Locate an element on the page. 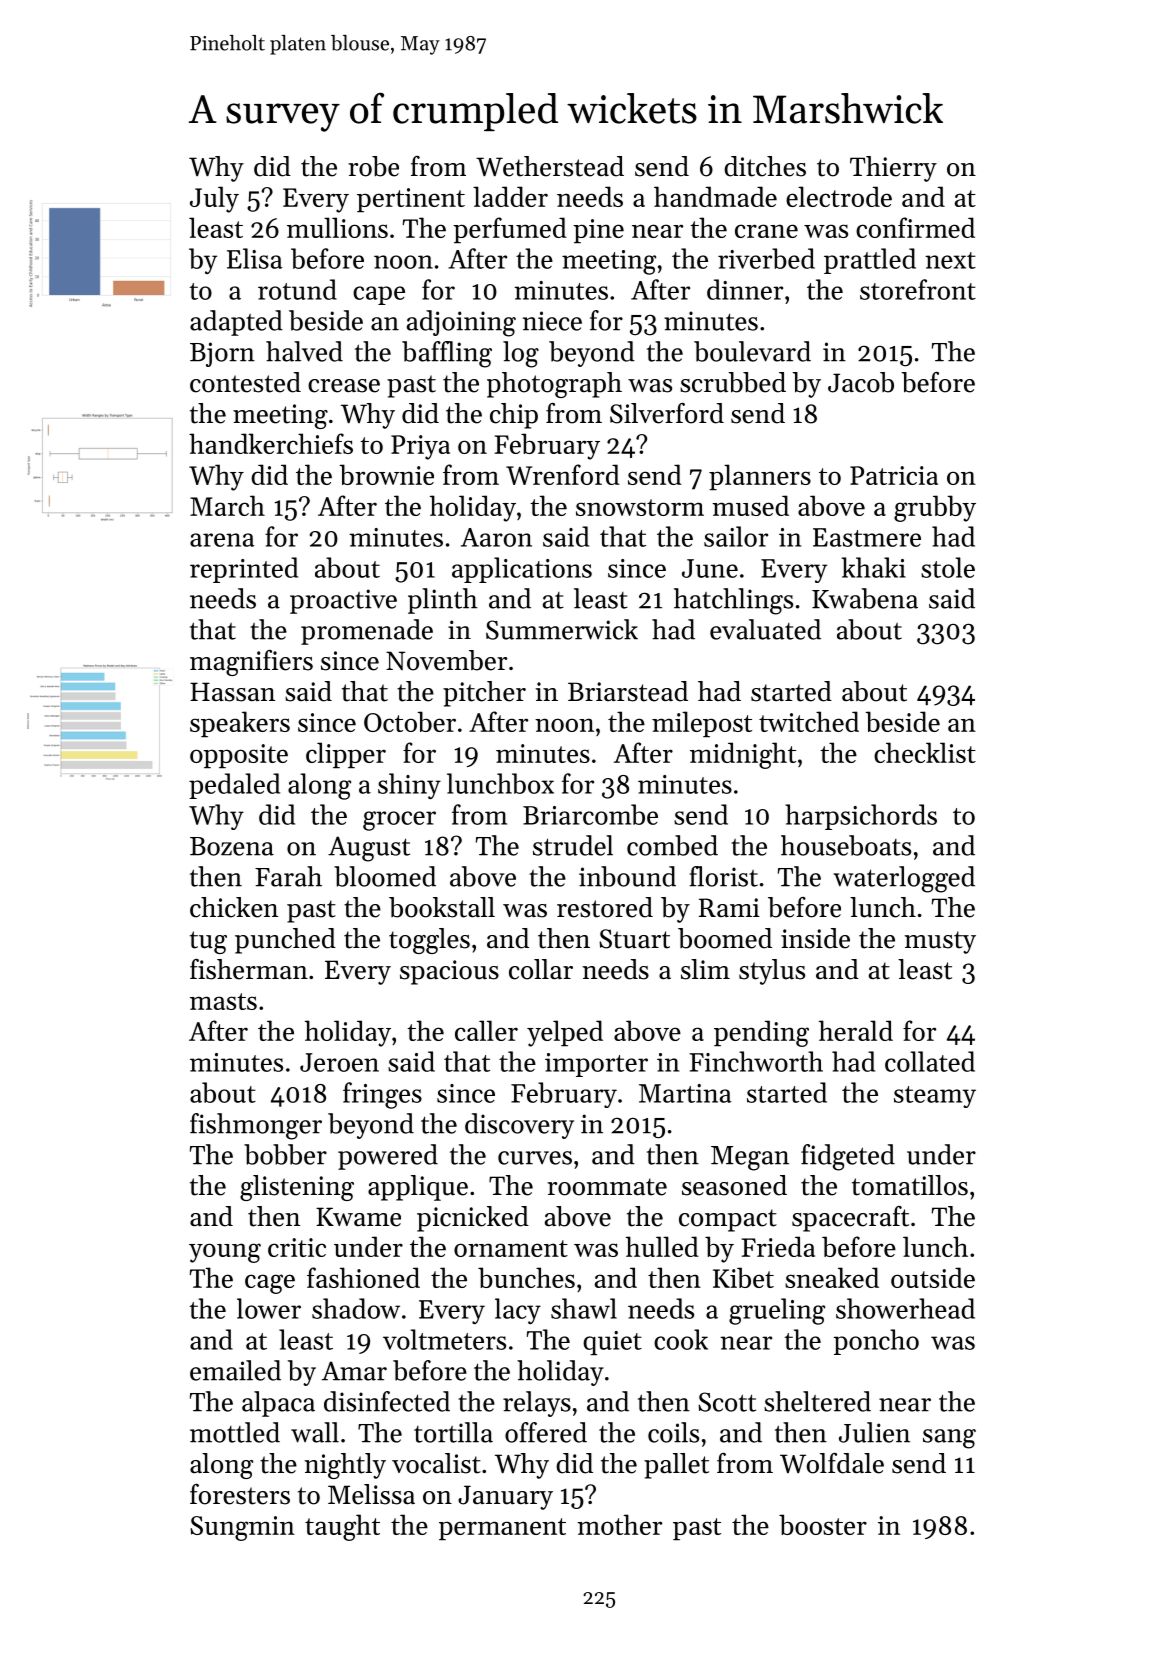  strudel is located at coordinates (573, 845).
